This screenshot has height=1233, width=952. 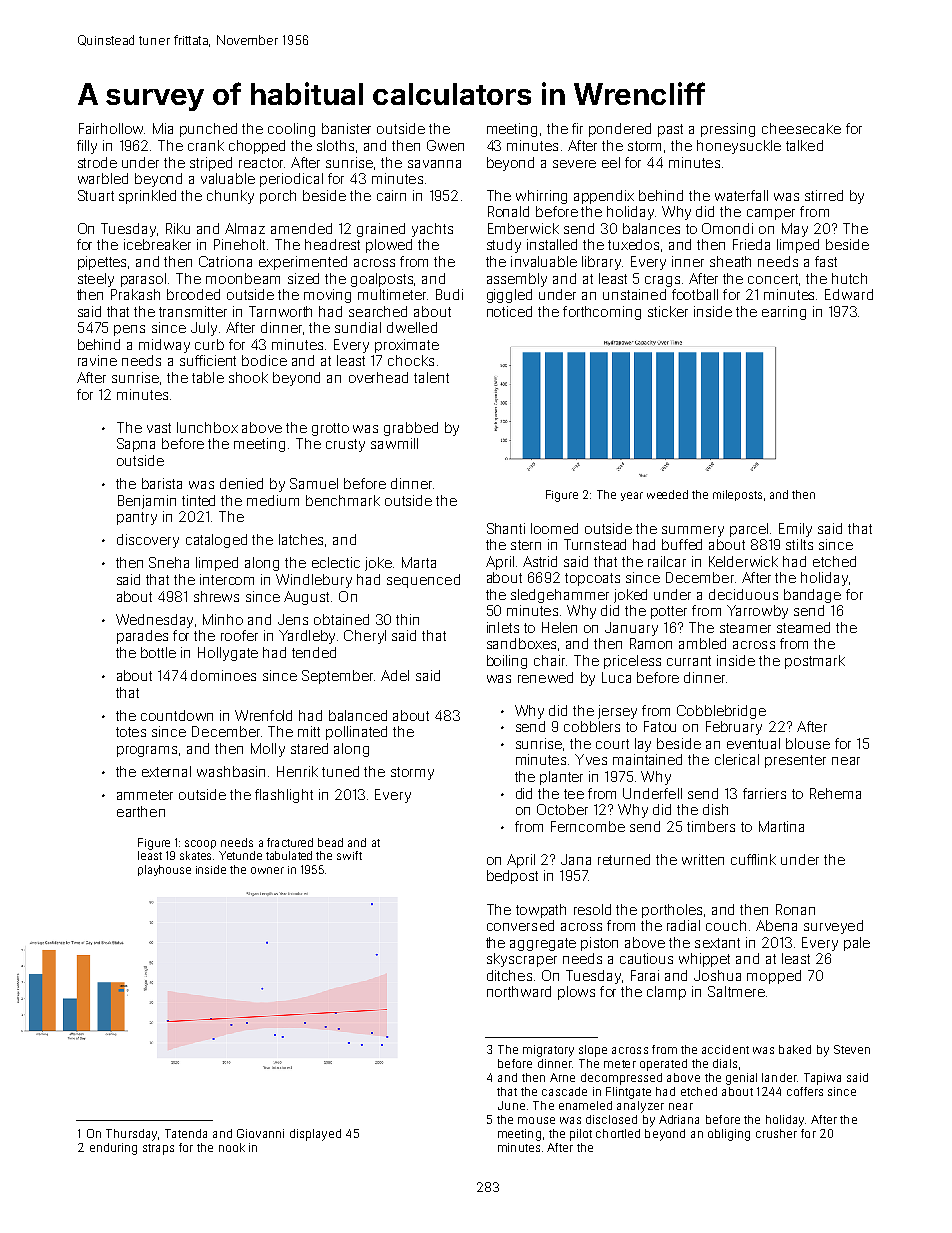 What do you see at coordinates (536, 1120) in the screenshot?
I see `mouse` at bounding box center [536, 1120].
